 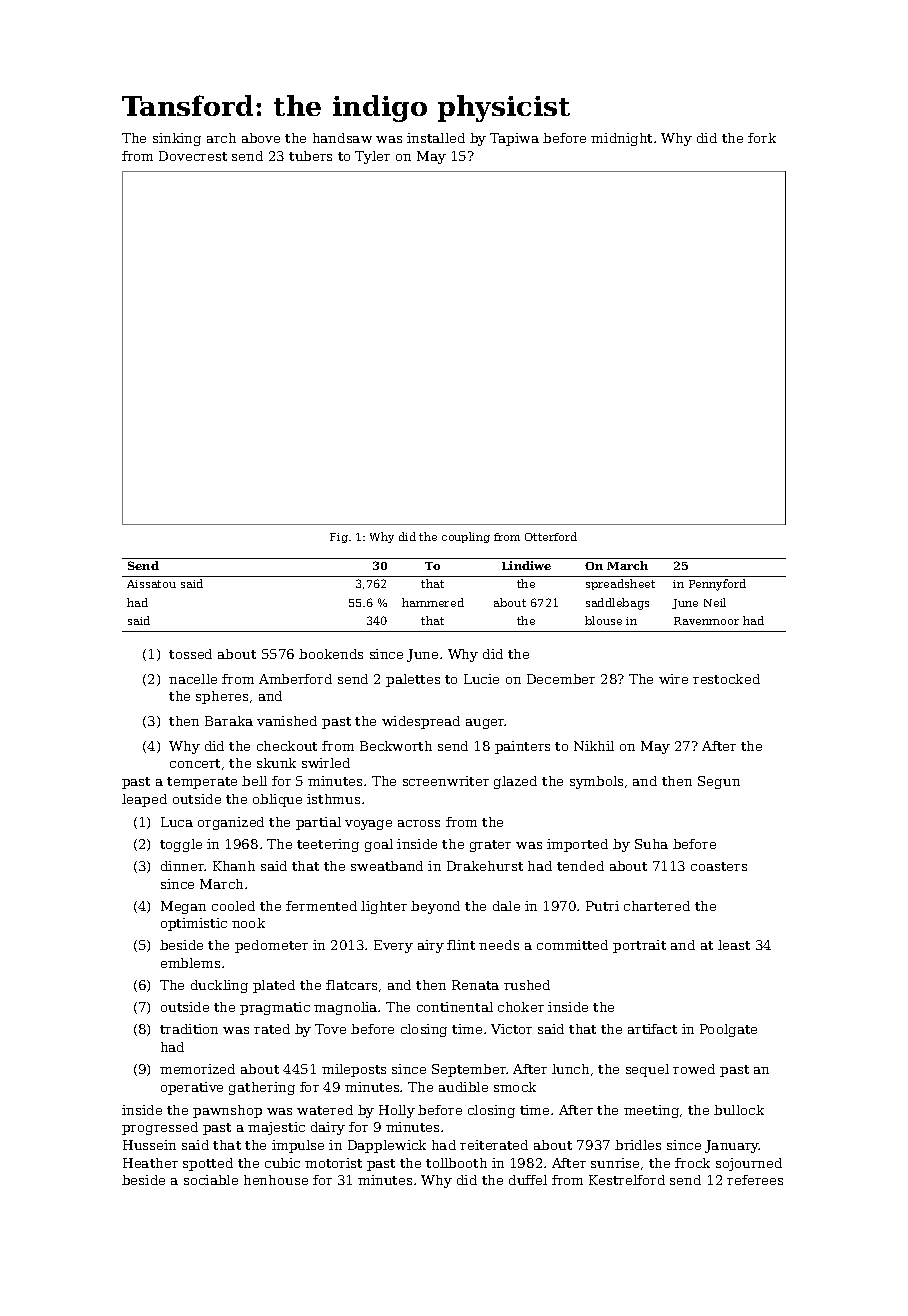 What do you see at coordinates (339, 538) in the document?
I see `Fig` at bounding box center [339, 538].
